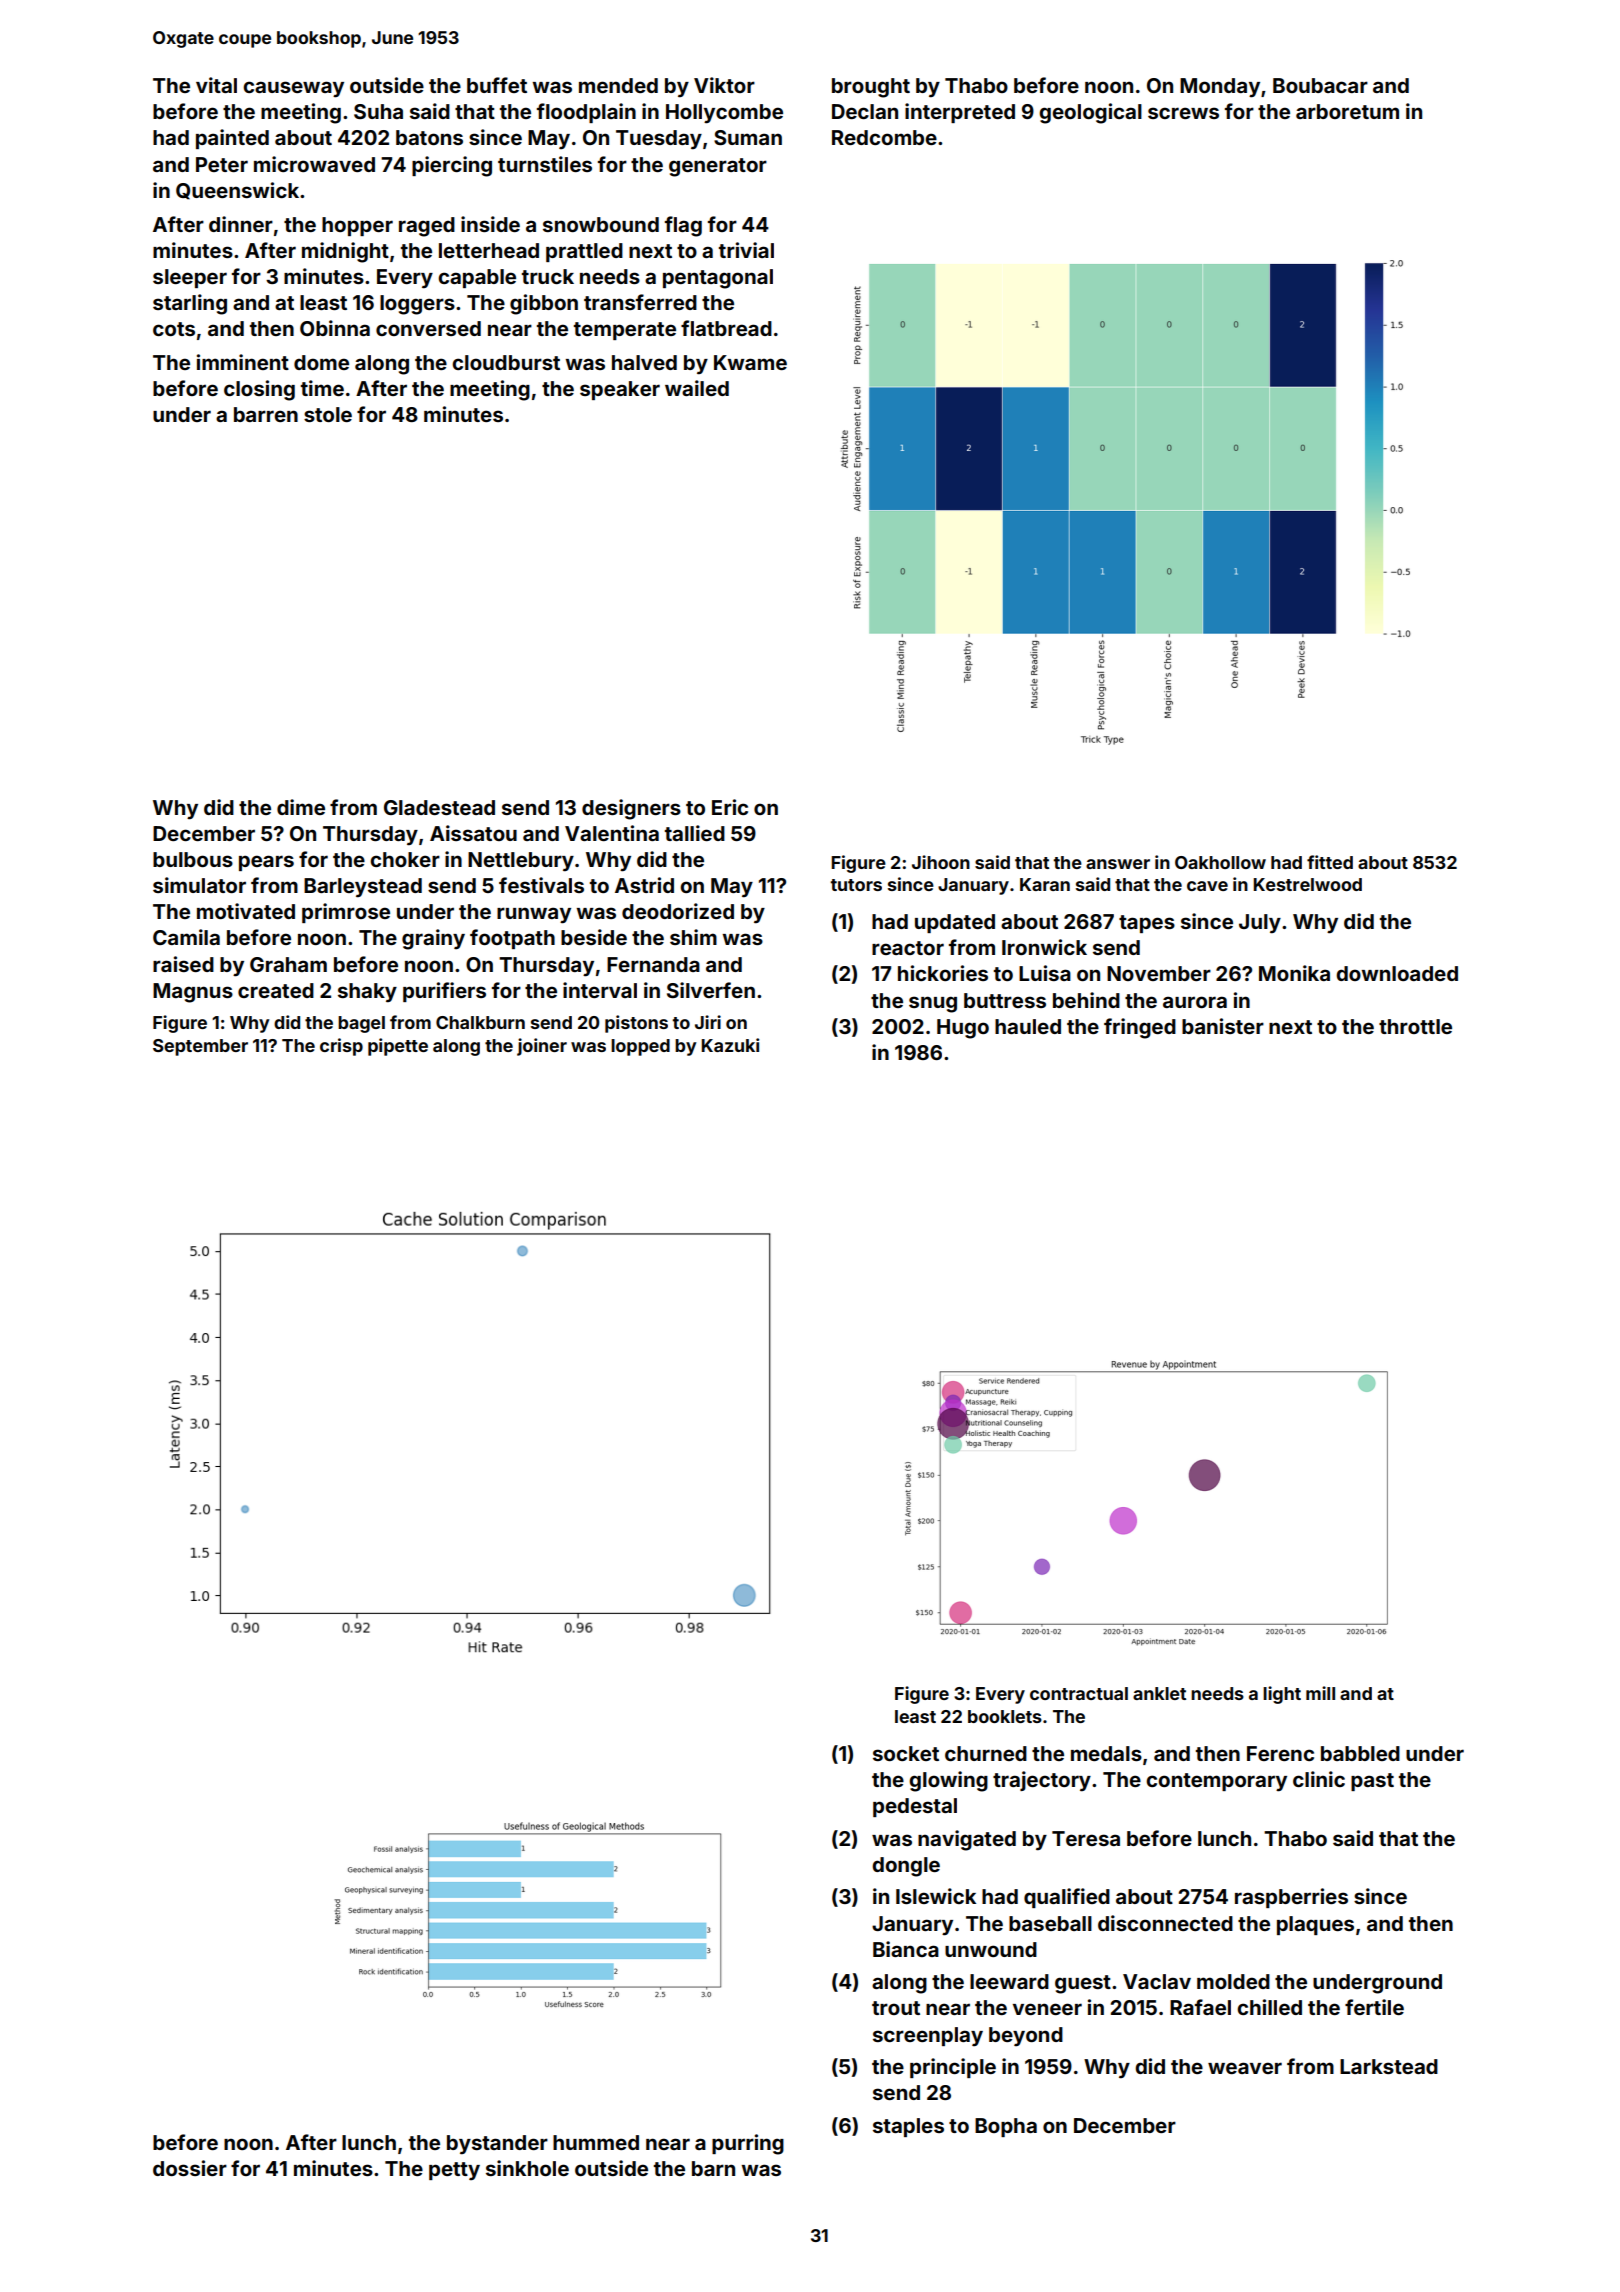  What do you see at coordinates (908, 2127) in the page?
I see `staples` at bounding box center [908, 2127].
